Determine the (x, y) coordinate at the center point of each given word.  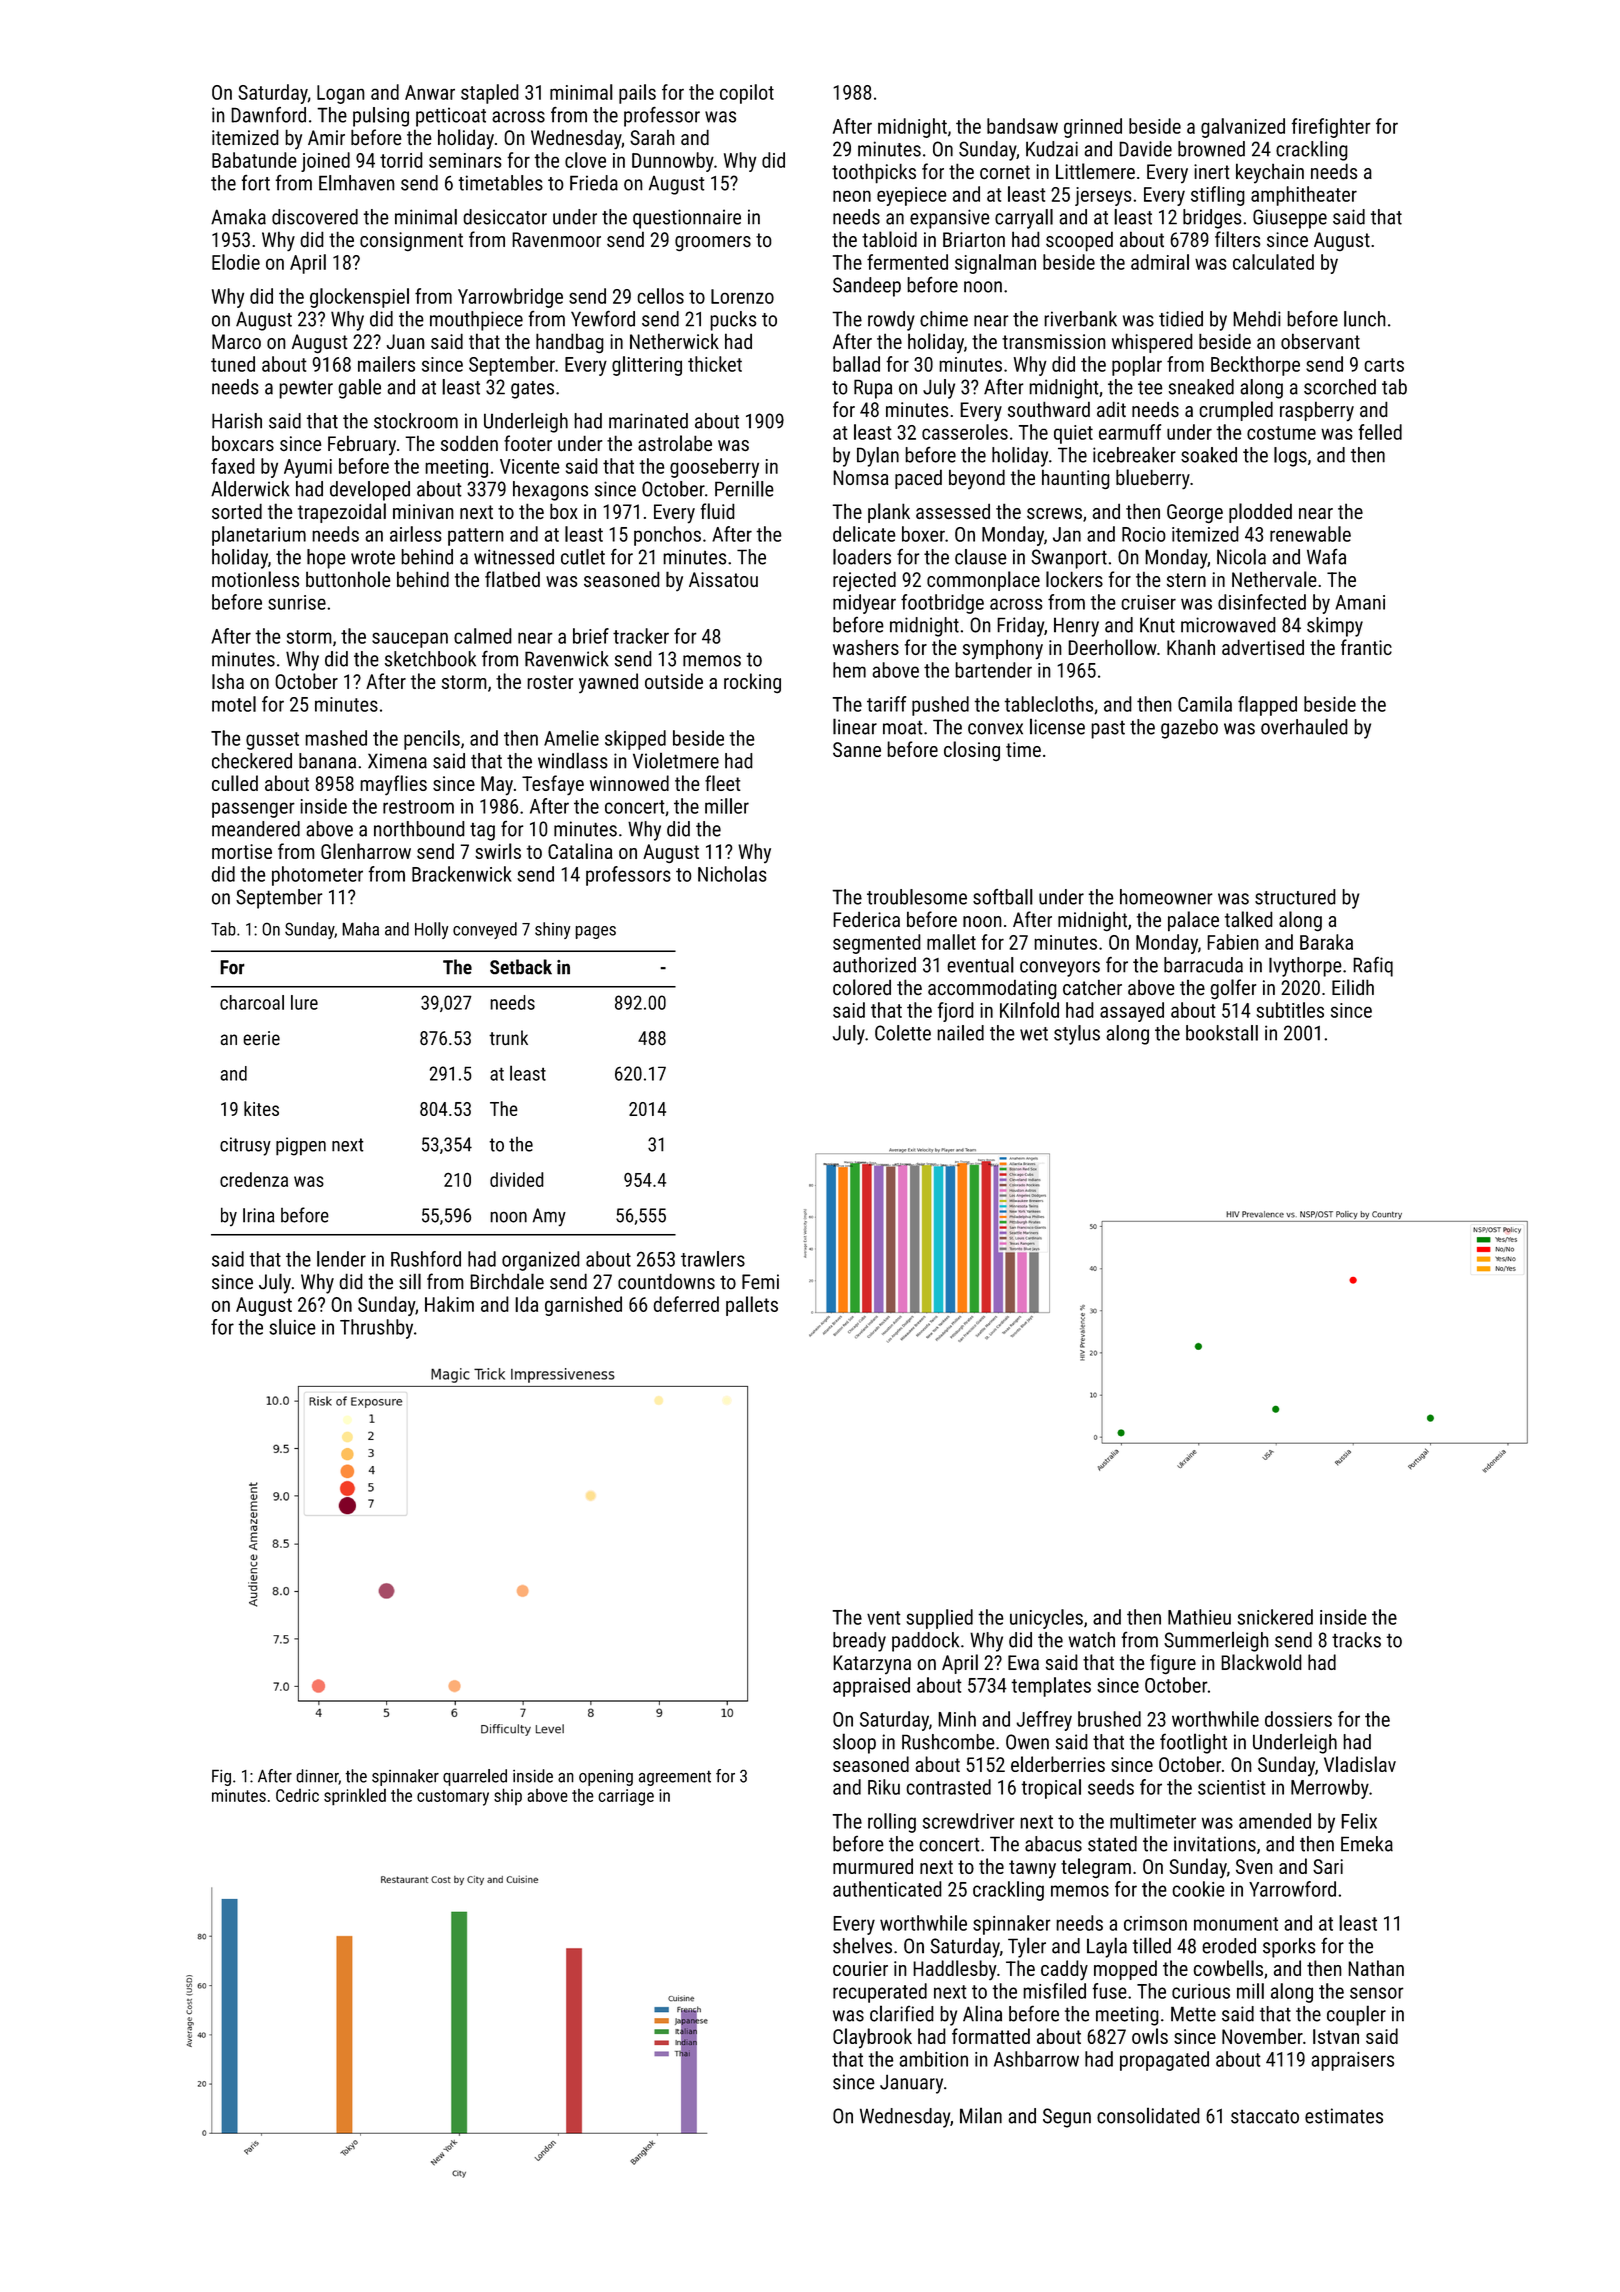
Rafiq (1373, 967)
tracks (1356, 1640)
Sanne (857, 749)
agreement (675, 1778)
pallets (752, 1306)
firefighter (1331, 128)
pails (637, 94)
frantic (1366, 647)
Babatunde (254, 160)
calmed (483, 636)
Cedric (297, 1795)
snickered (1275, 1617)
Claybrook (872, 2038)
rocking (752, 683)
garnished (583, 1306)
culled (235, 783)
